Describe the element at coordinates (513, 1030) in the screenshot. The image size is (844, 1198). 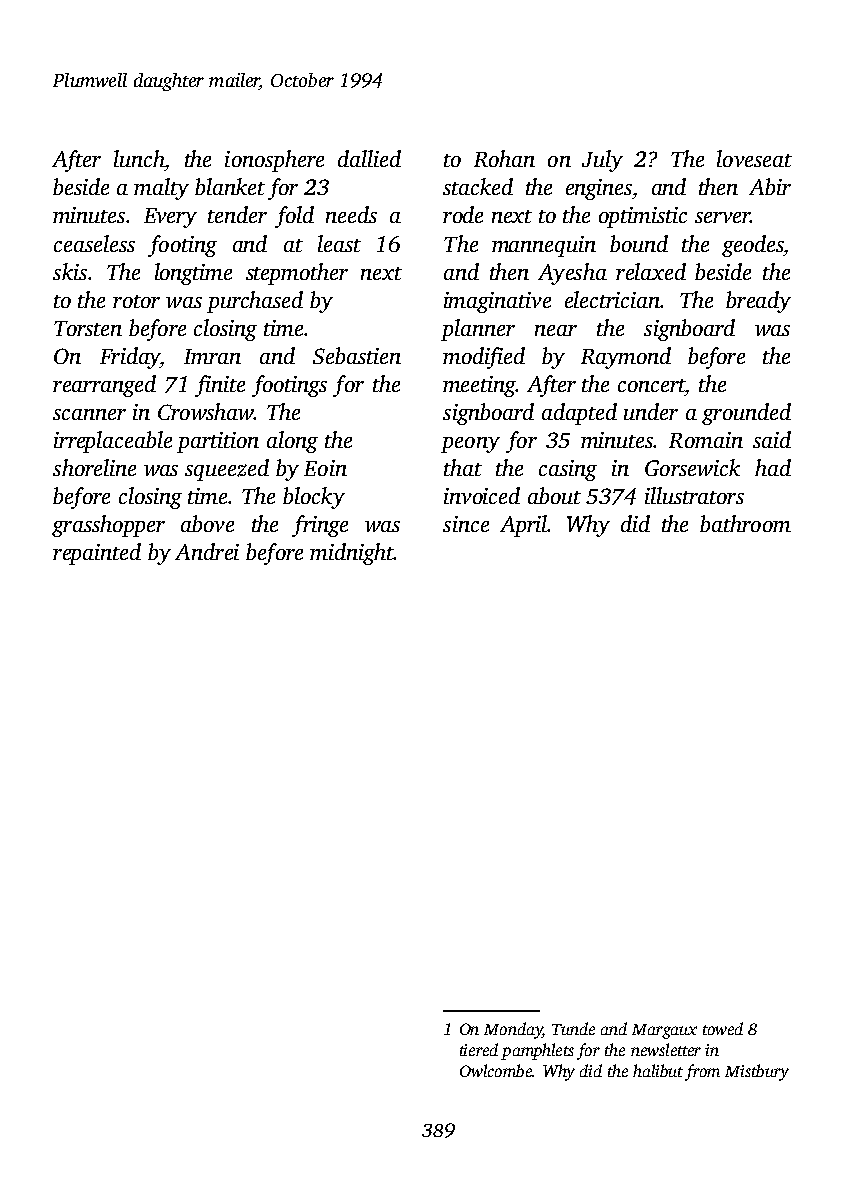
I see `Monday` at that location.
